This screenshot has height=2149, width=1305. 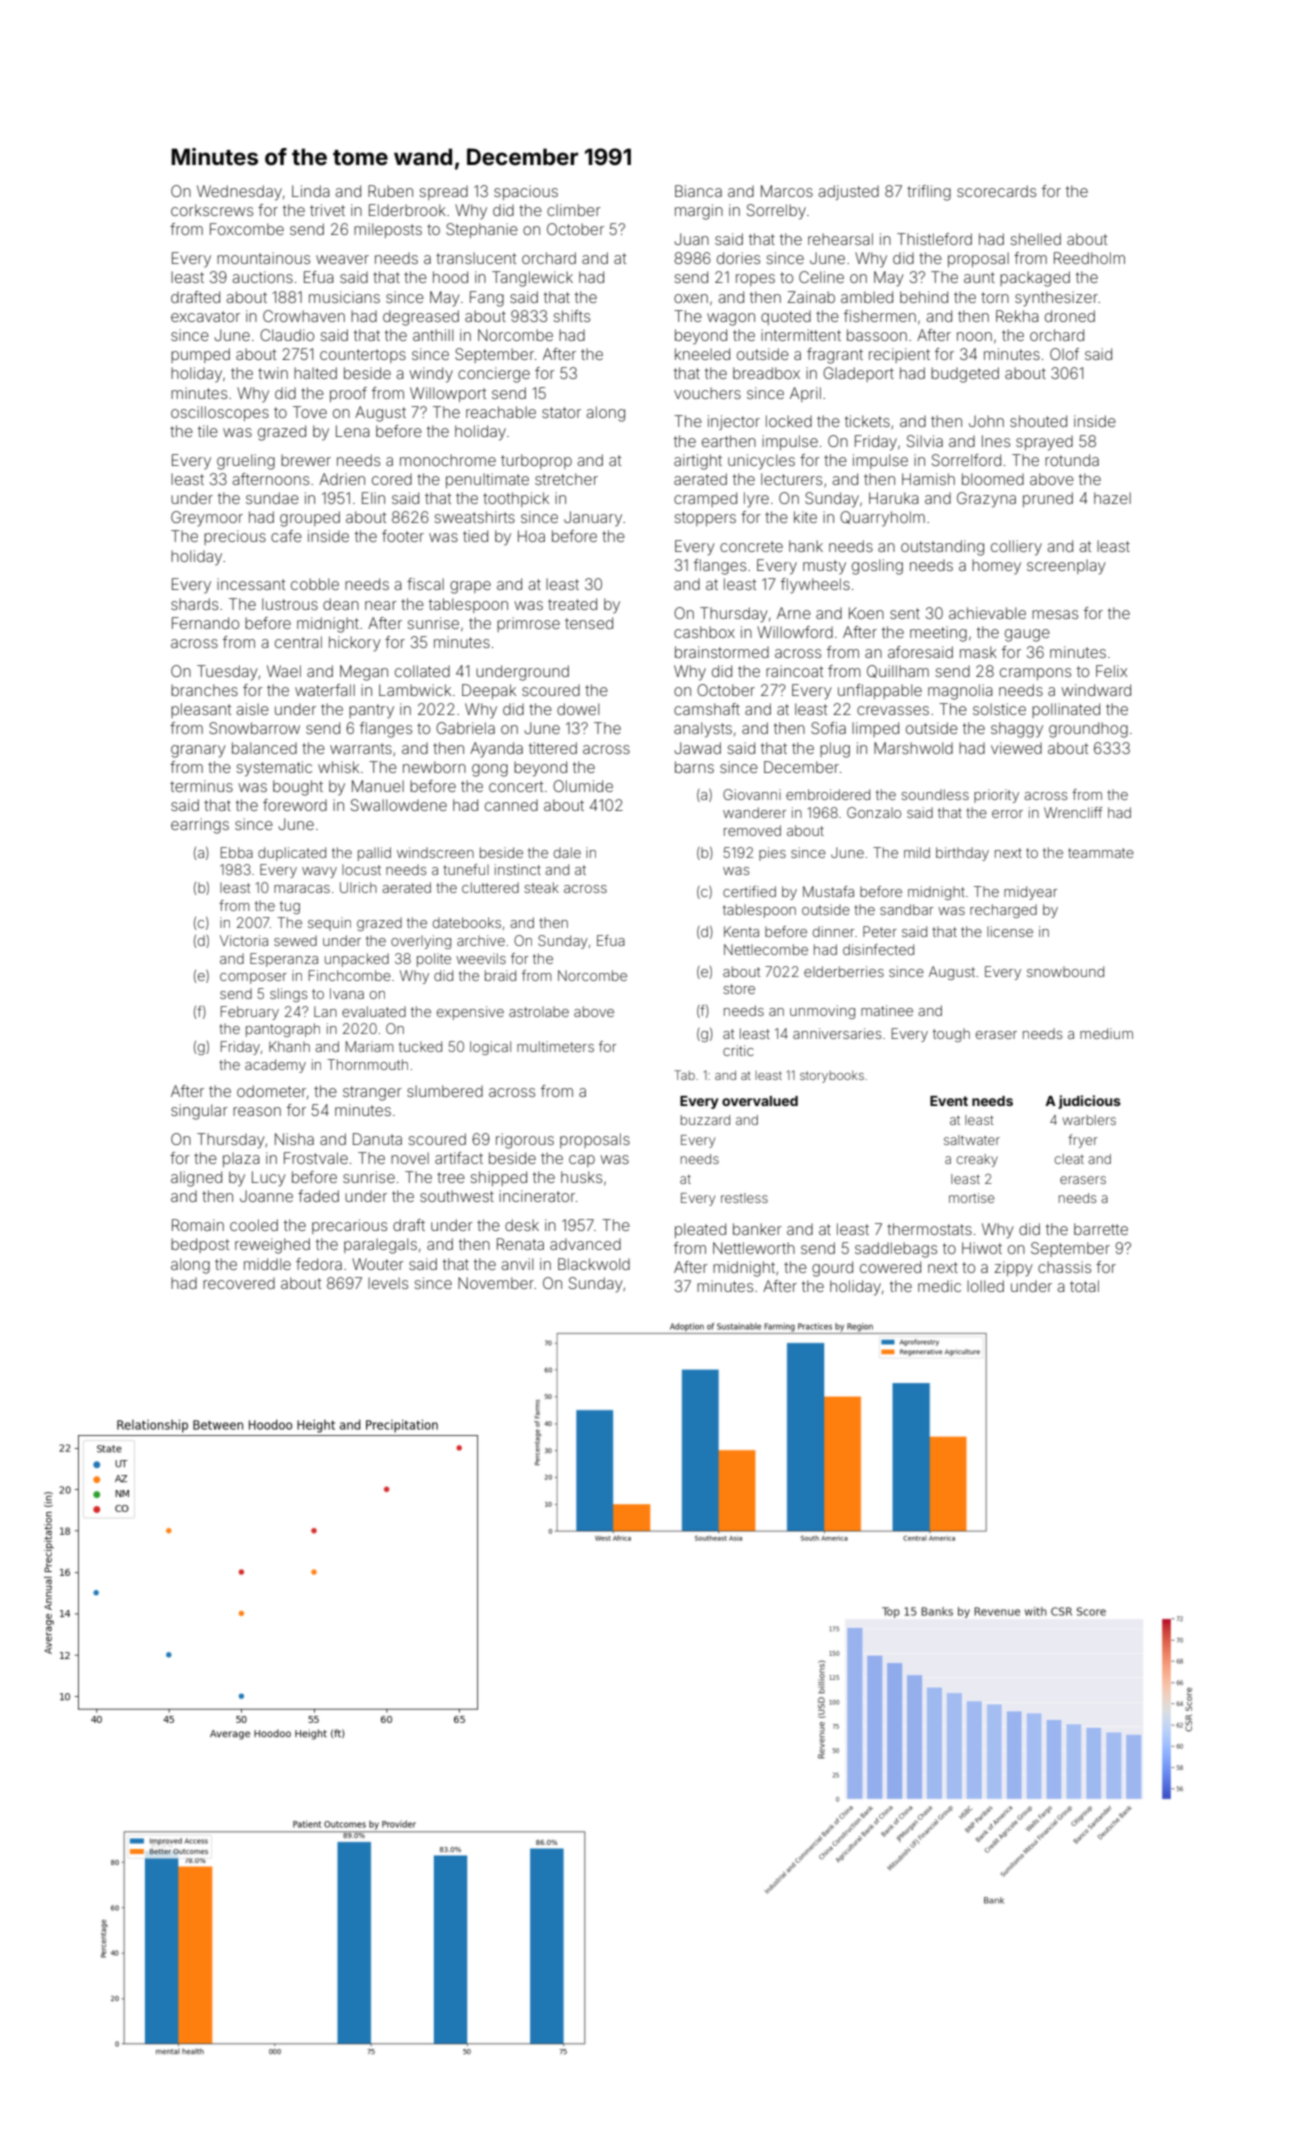 What do you see at coordinates (500, 975) in the screenshot?
I see `braid` at bounding box center [500, 975].
